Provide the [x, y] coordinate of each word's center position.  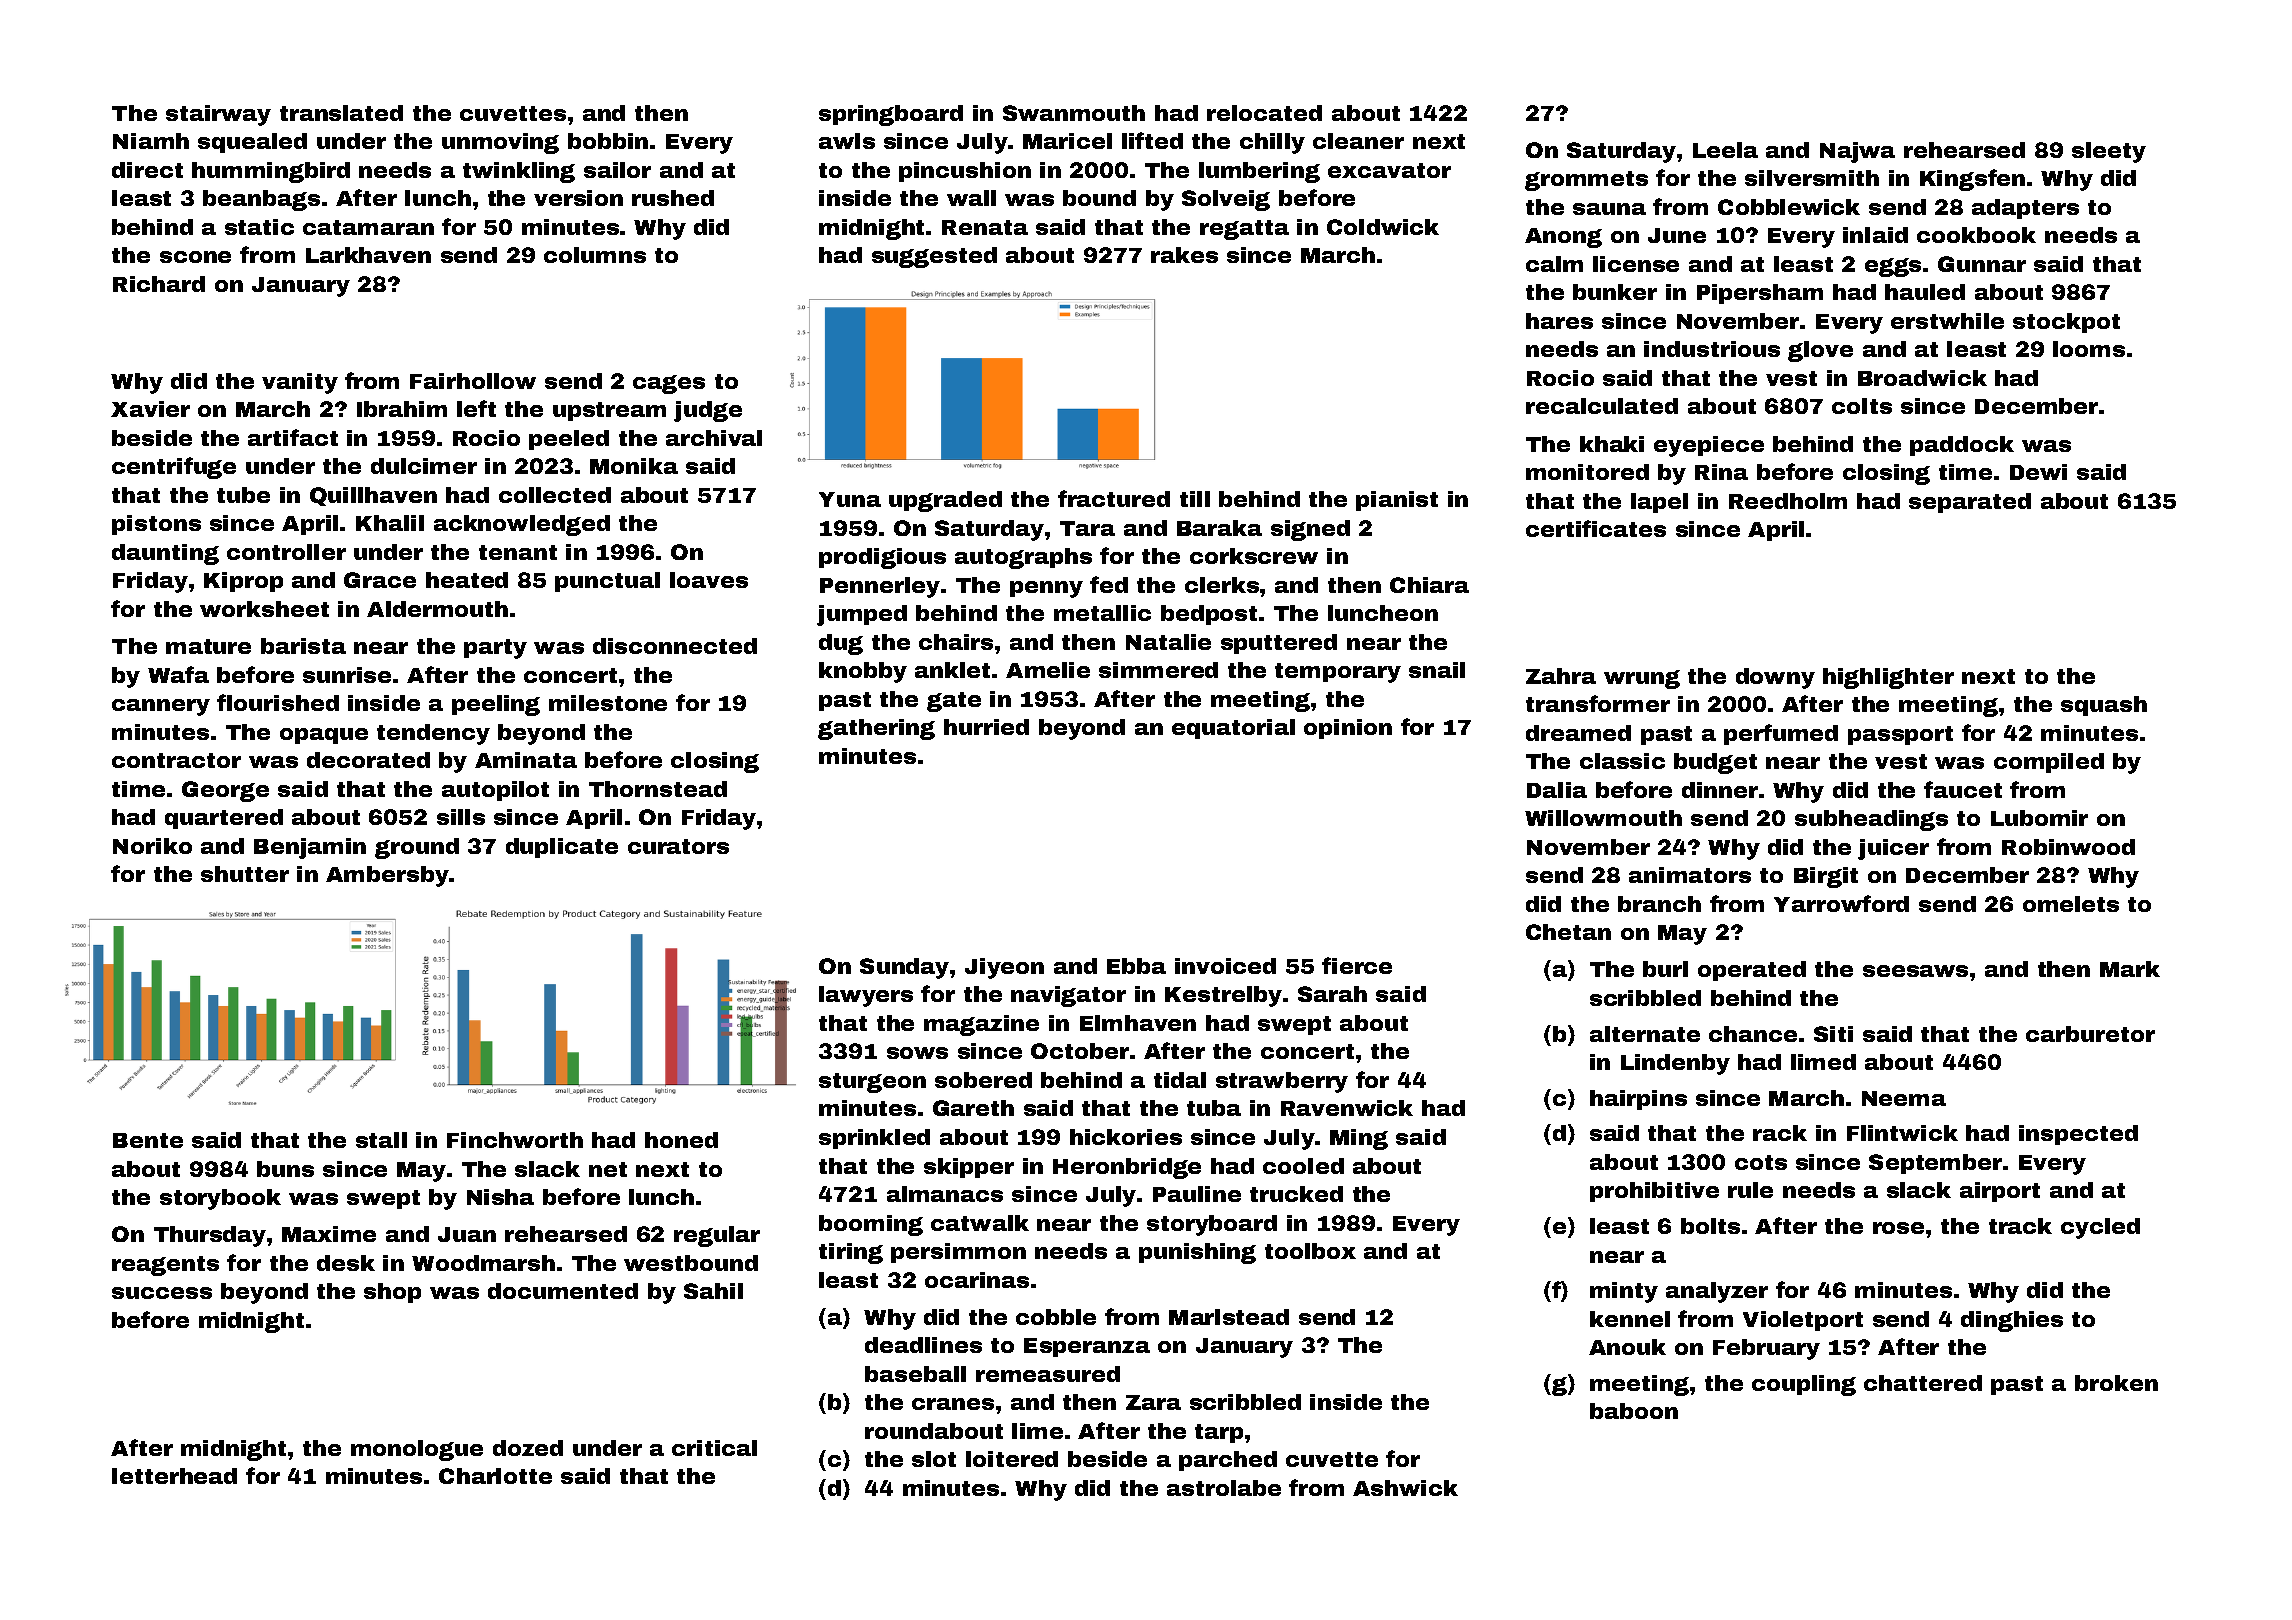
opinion [1348, 729]
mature [208, 646]
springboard [891, 115]
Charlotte [495, 1476]
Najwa [1857, 152]
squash [2104, 706]
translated [341, 113]
